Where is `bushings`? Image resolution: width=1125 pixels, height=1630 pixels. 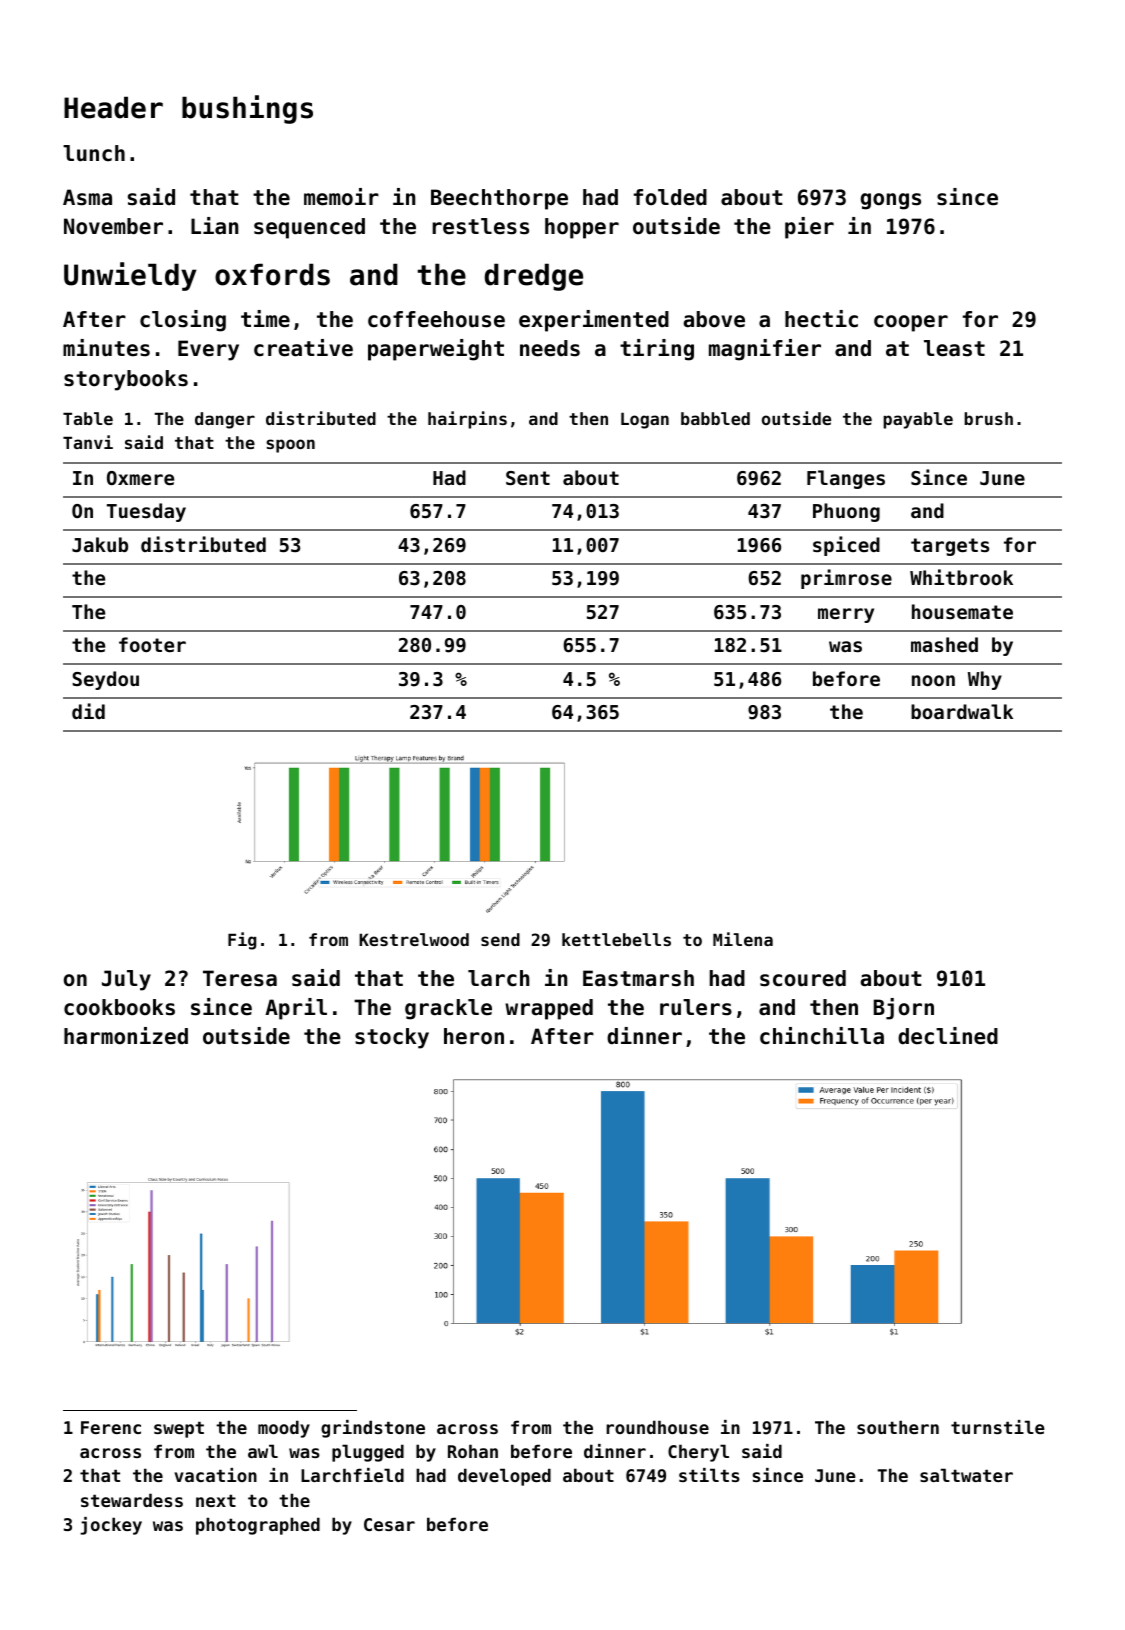
bushings is located at coordinates (247, 109).
